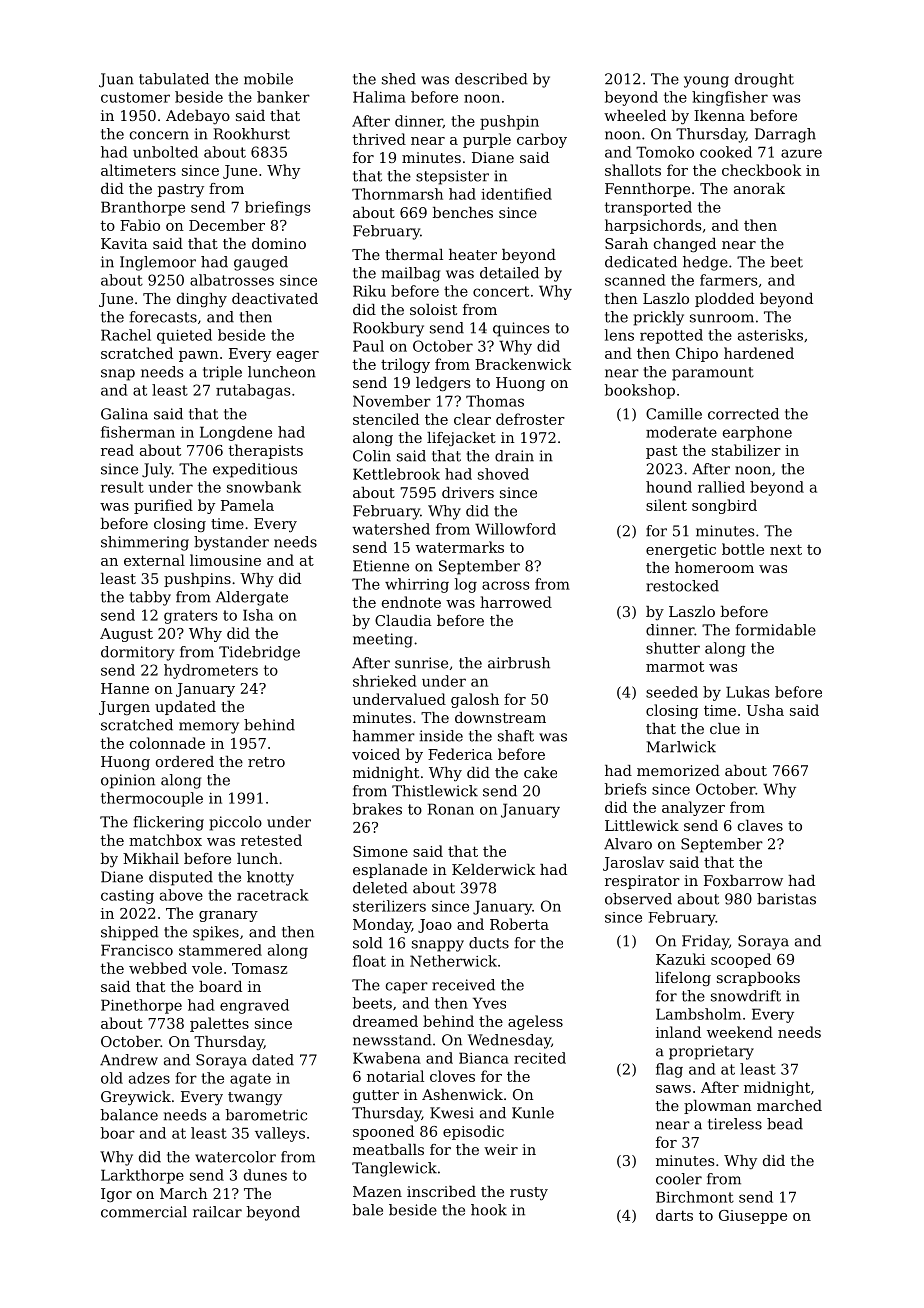 This screenshot has height=1308, width=924. I want to click on Colin, so click(372, 456).
